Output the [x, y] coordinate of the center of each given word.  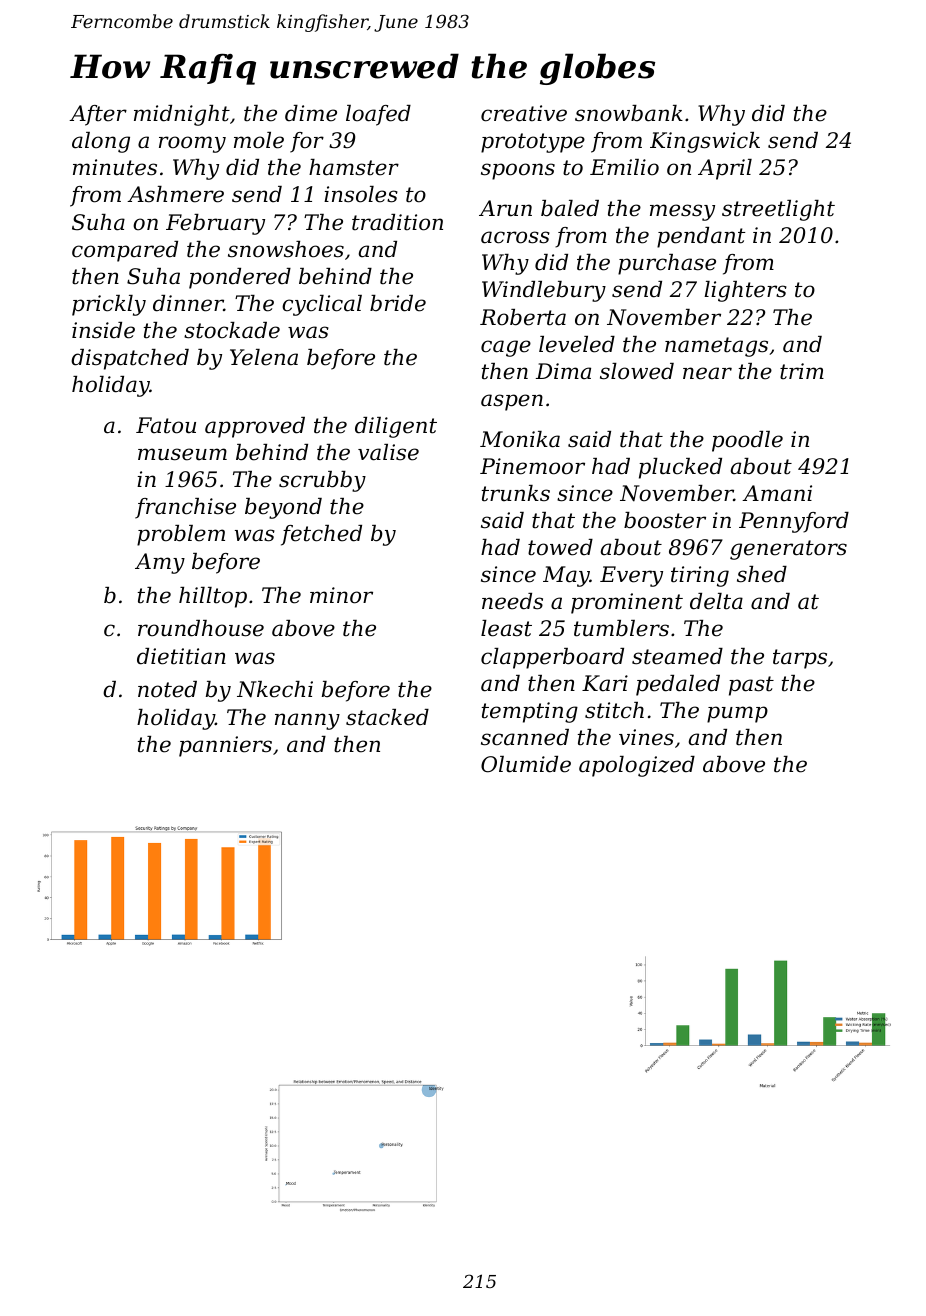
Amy [160, 563]
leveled [577, 344]
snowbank [629, 113]
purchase [667, 264]
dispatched [130, 359]
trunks [516, 493]
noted [167, 689]
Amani [777, 493]
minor [341, 595]
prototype [533, 143]
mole [259, 140]
